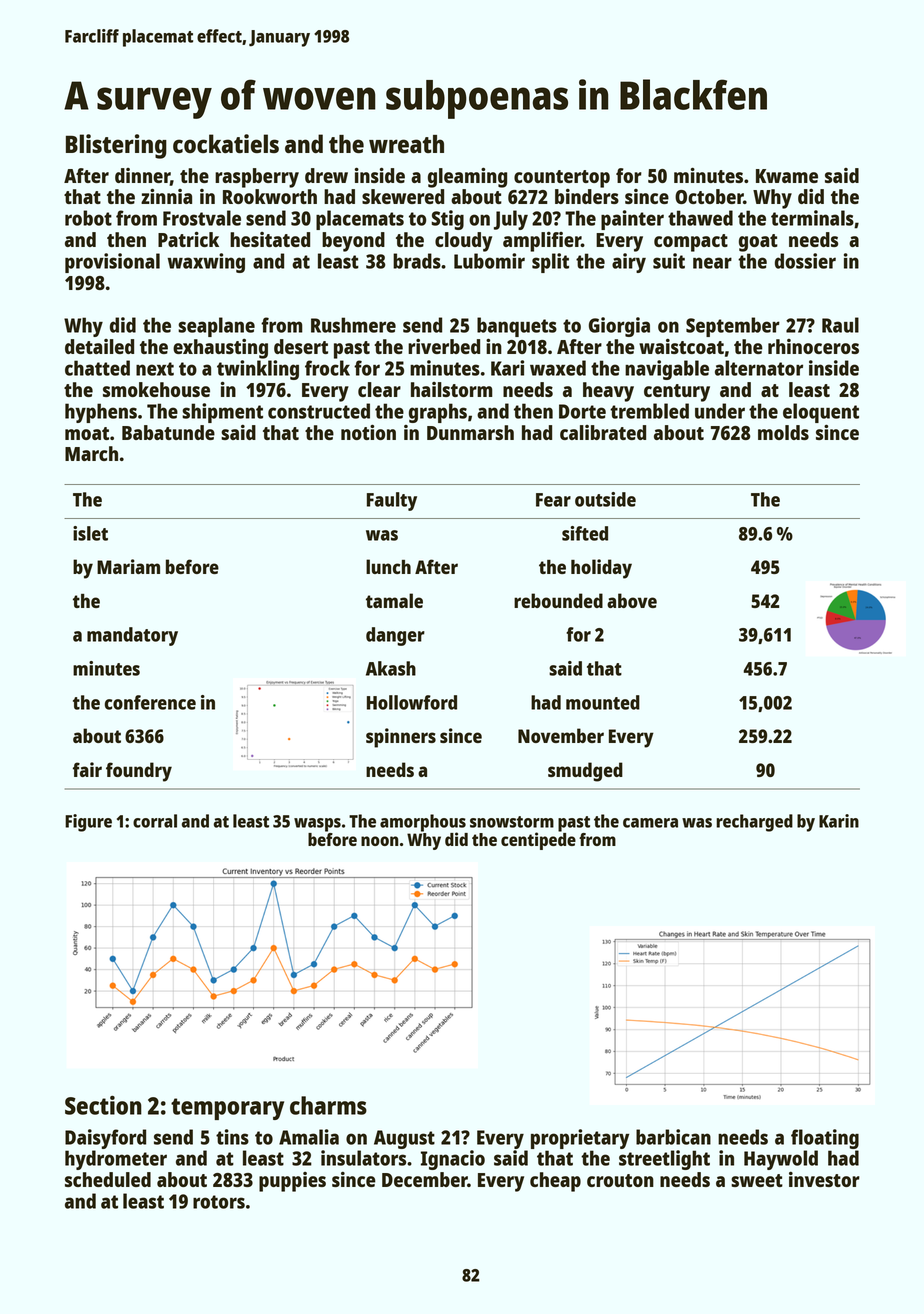  I want to click on wreath, so click(406, 144).
